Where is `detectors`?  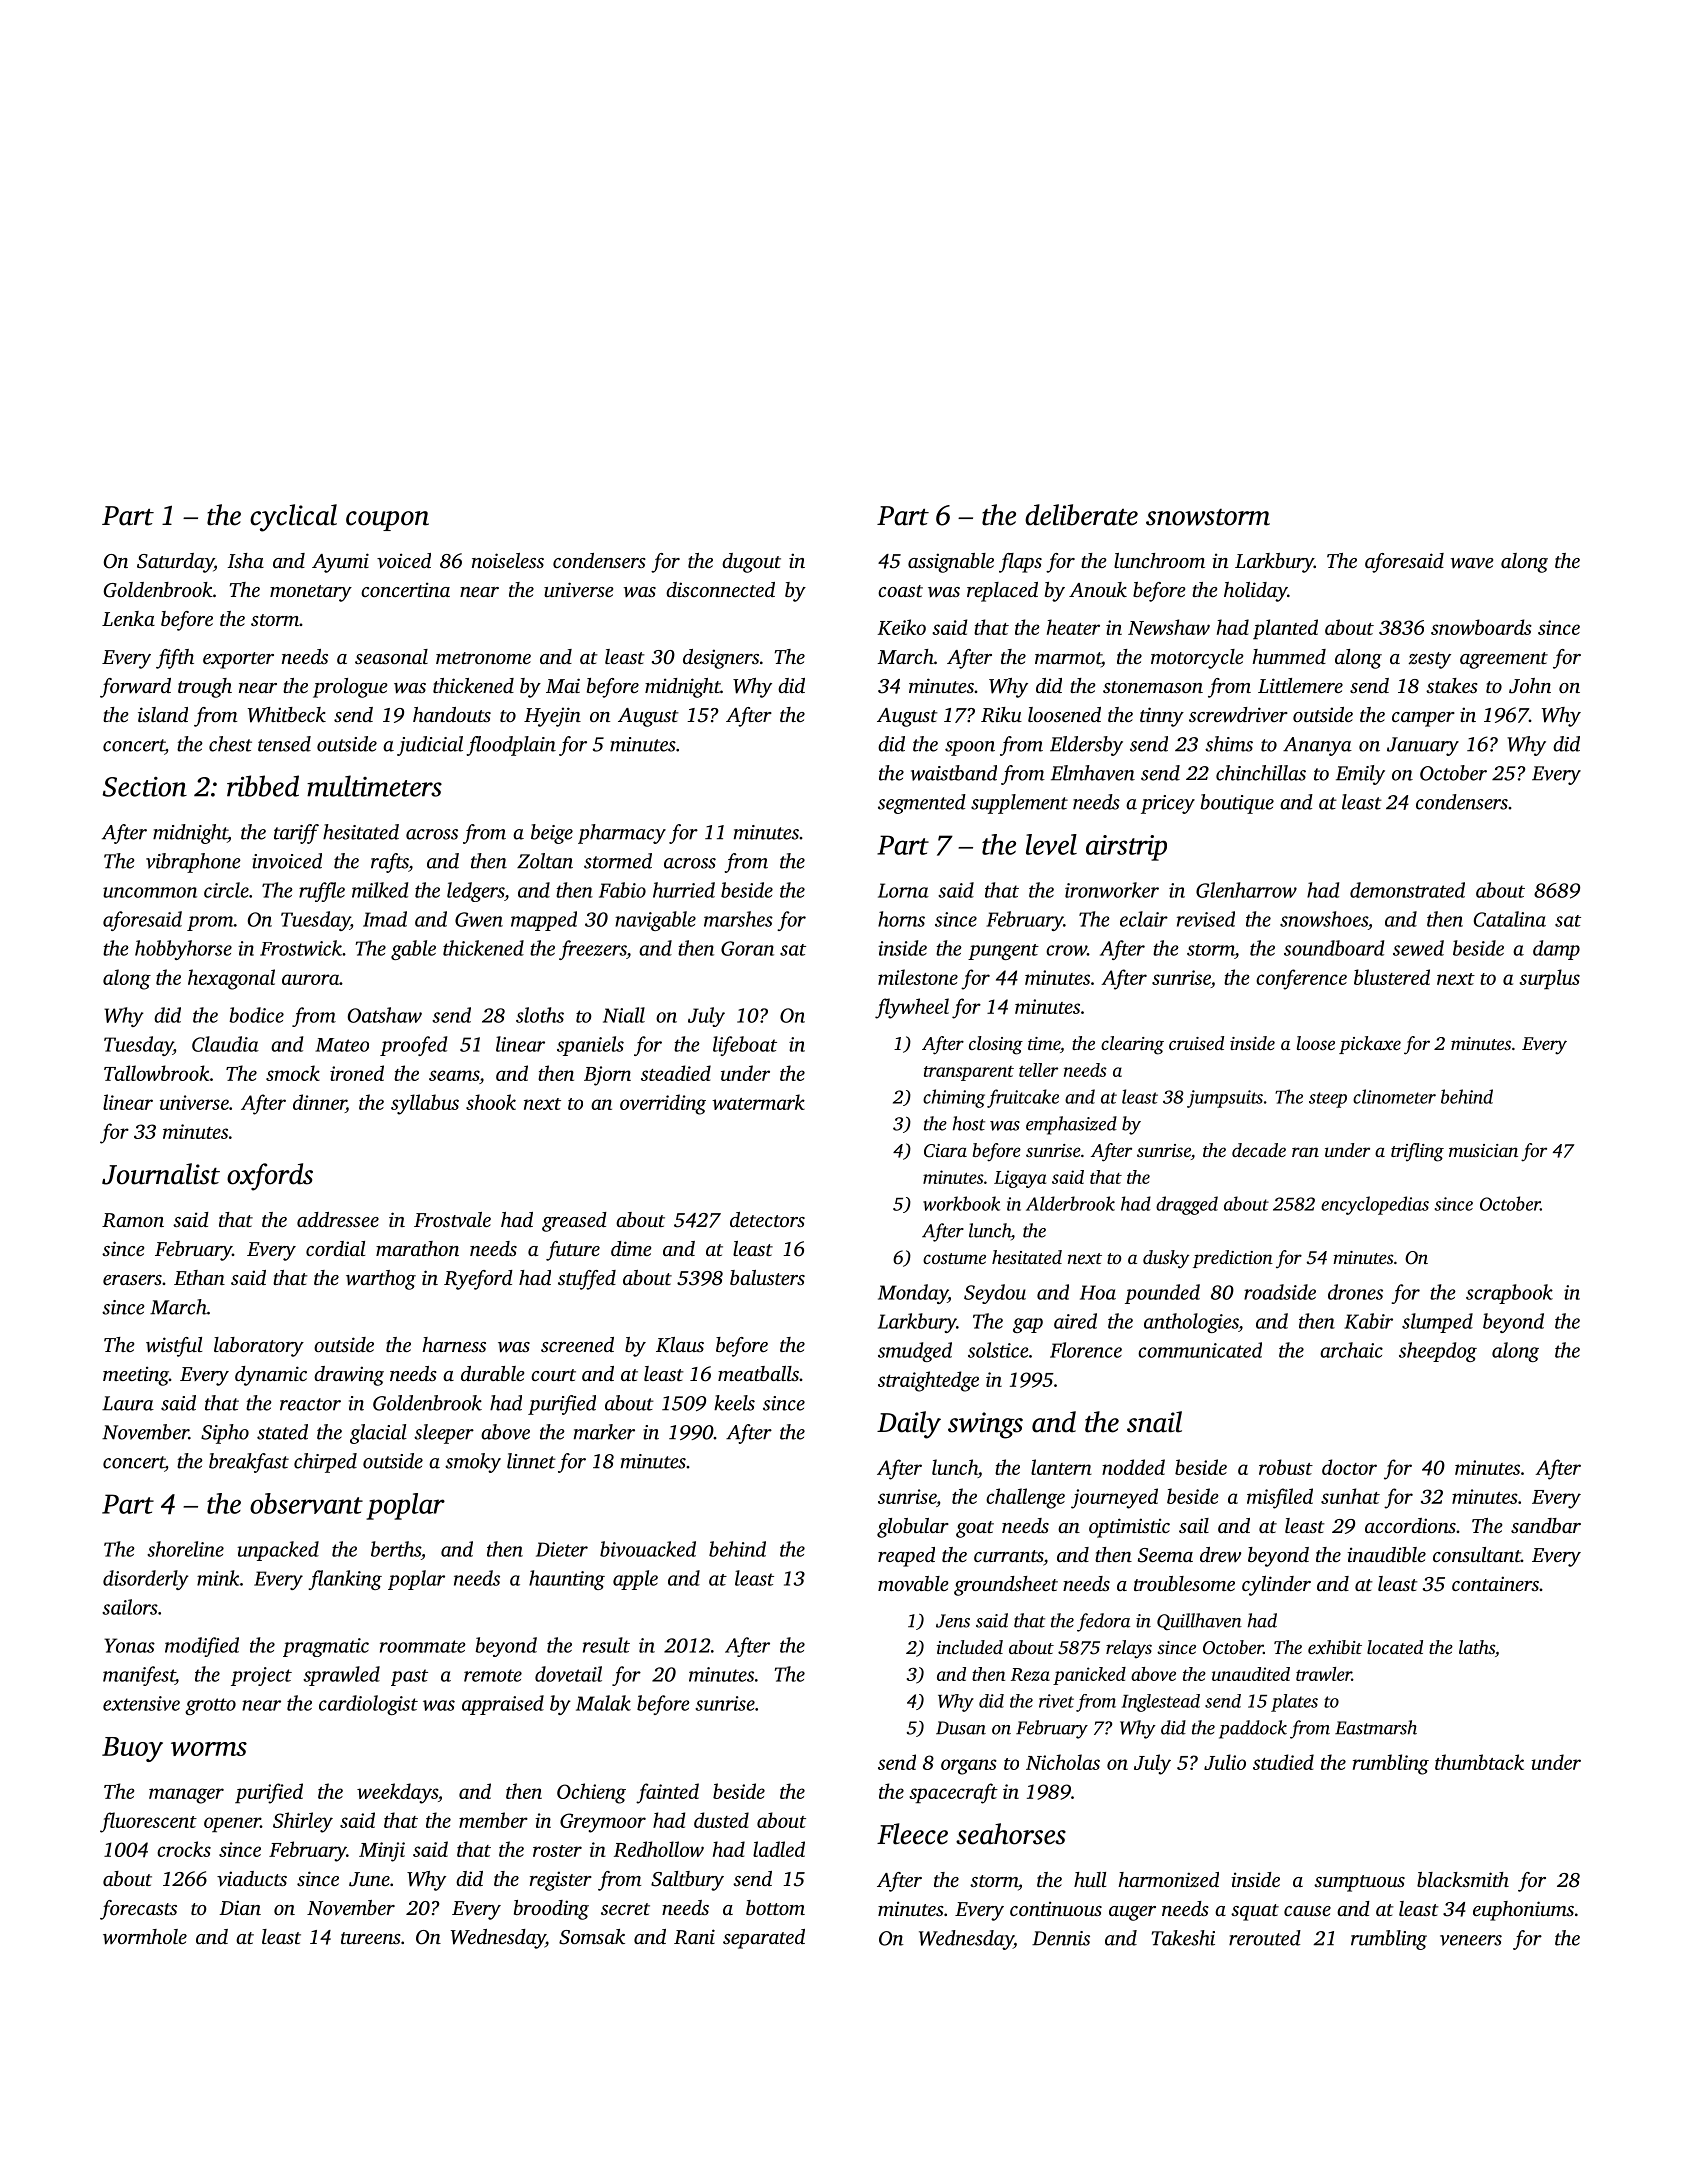
detectors is located at coordinates (767, 1219).
